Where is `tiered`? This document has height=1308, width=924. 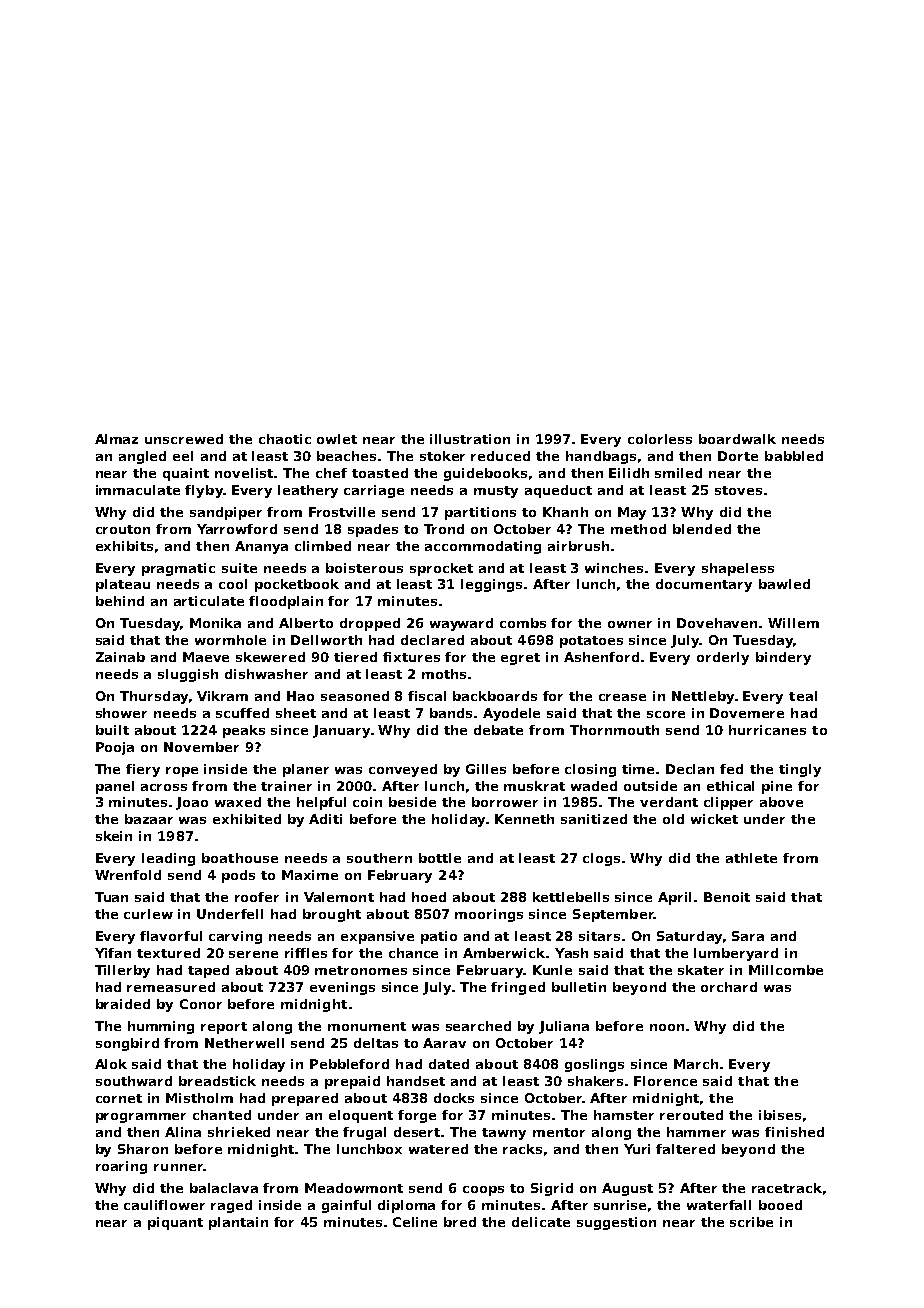 tiered is located at coordinates (355, 657).
